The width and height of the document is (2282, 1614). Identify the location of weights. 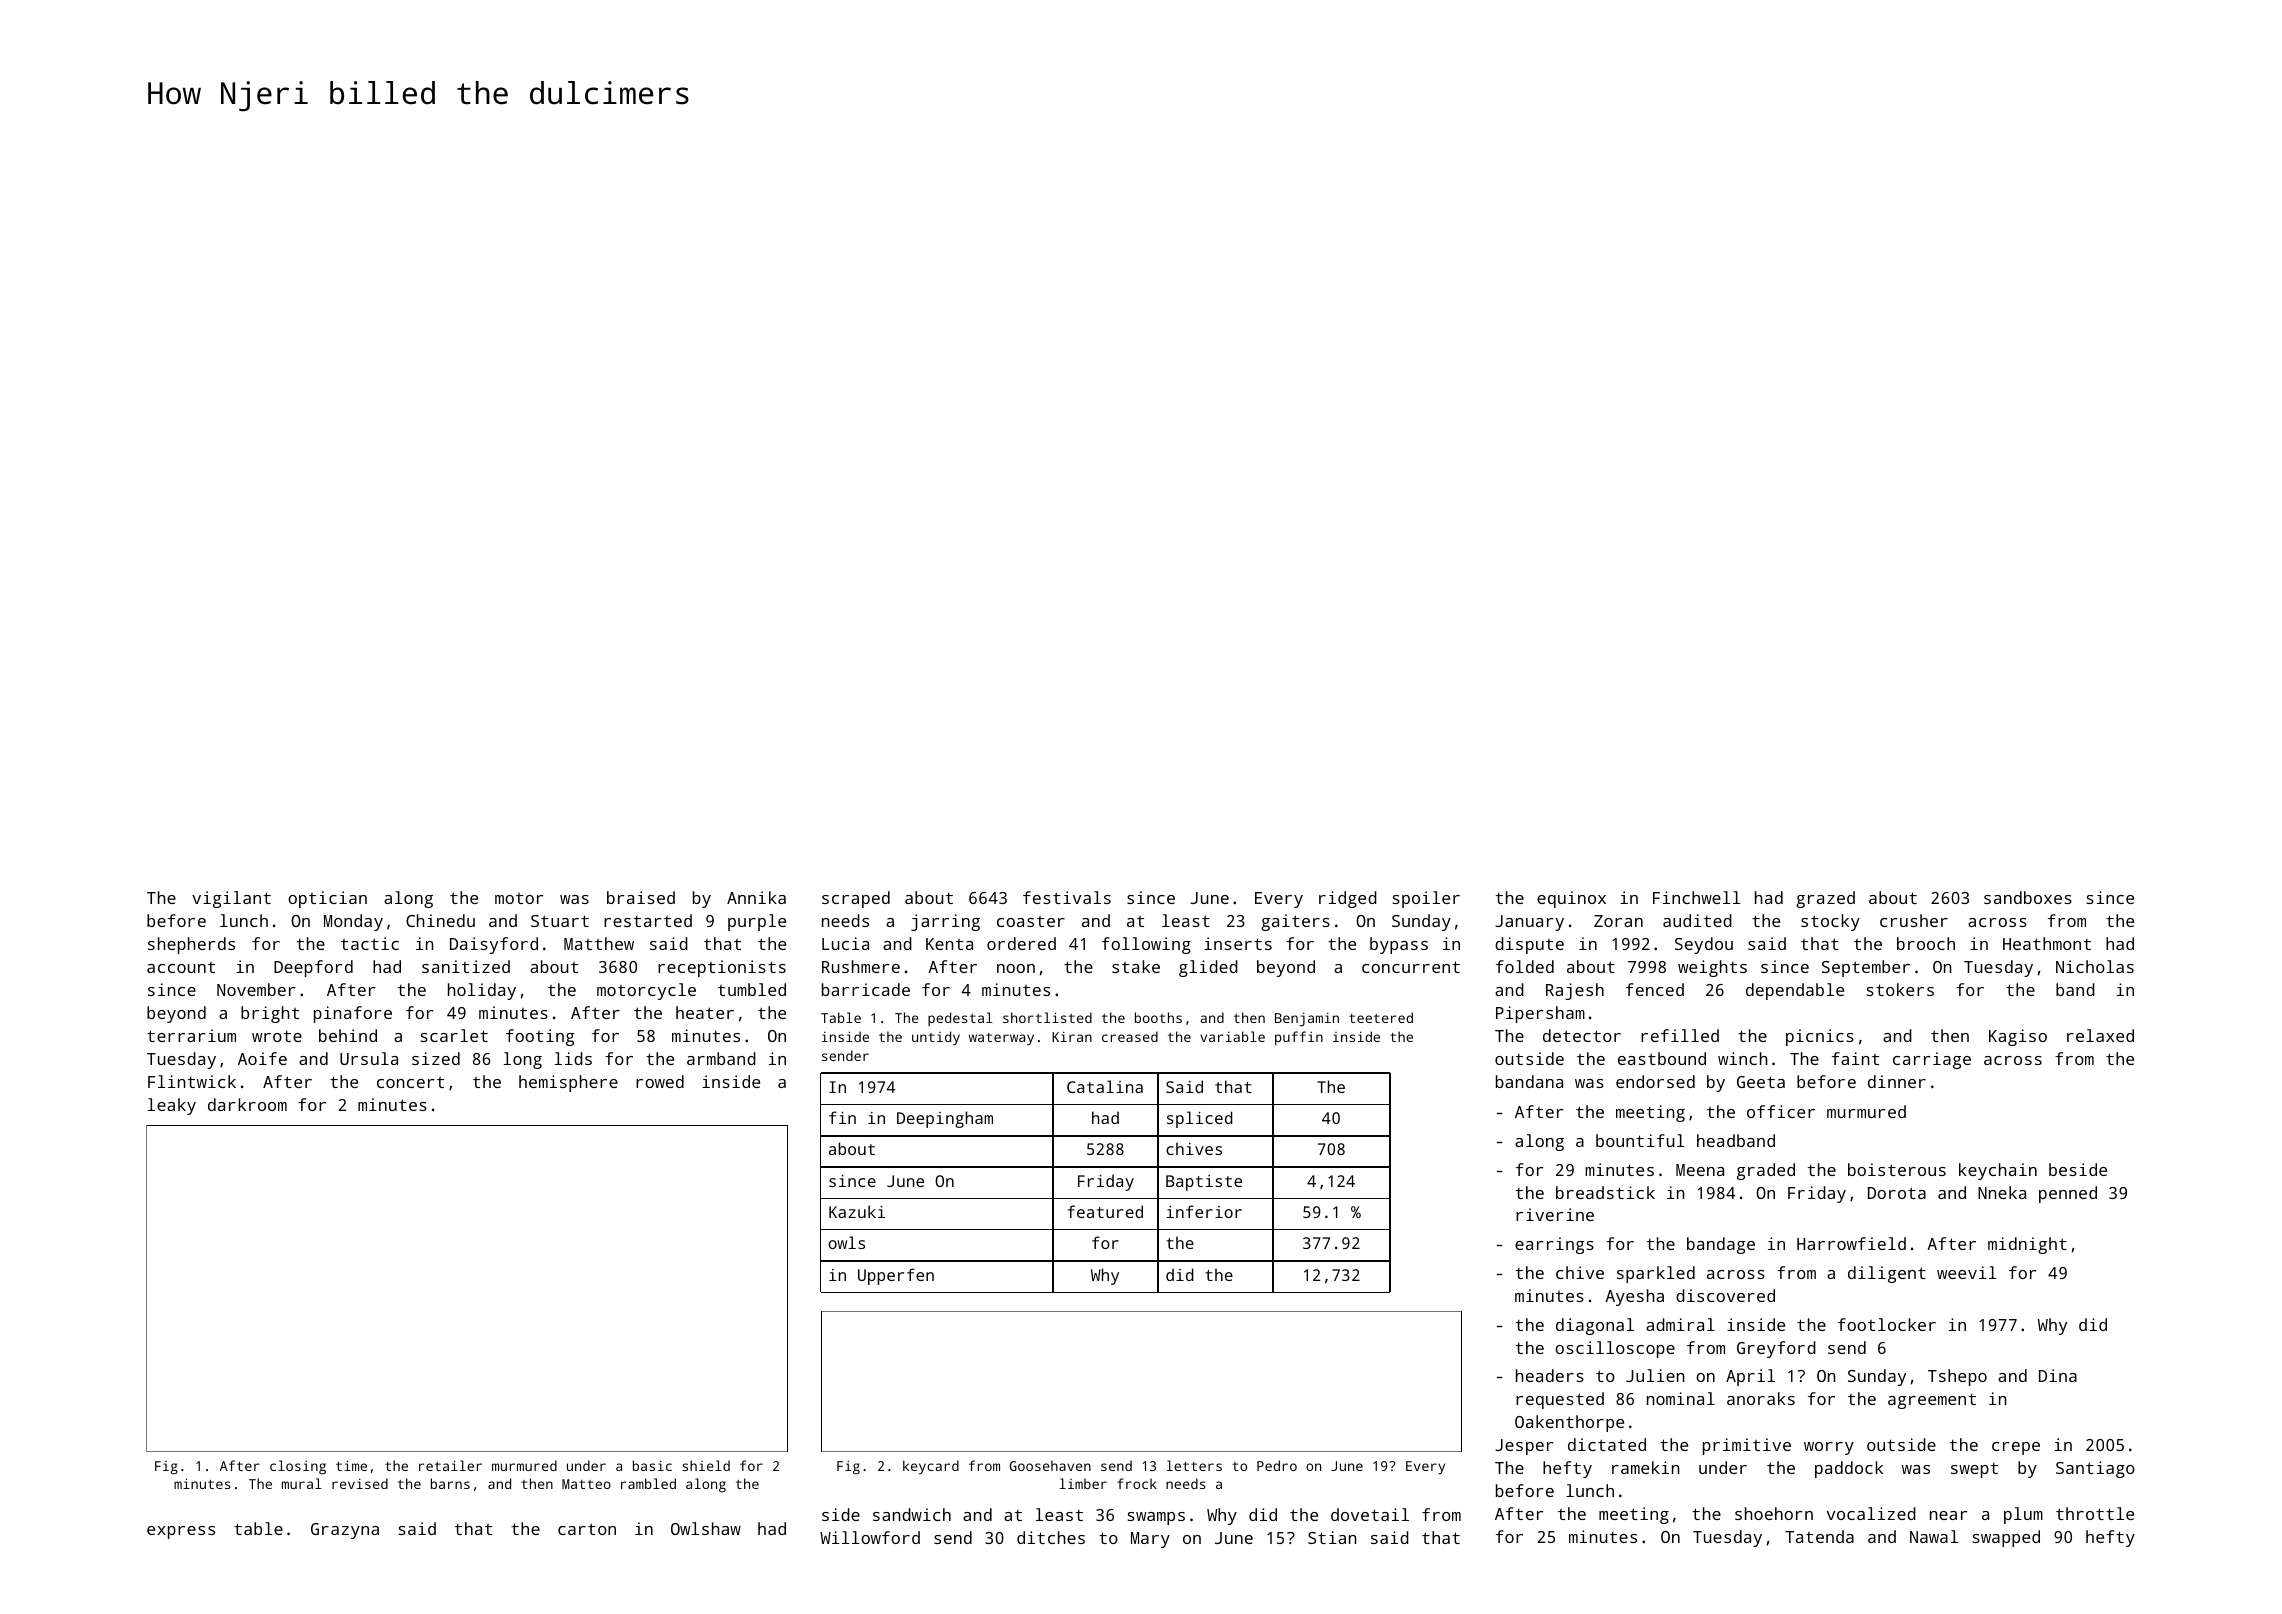
(1712, 968).
